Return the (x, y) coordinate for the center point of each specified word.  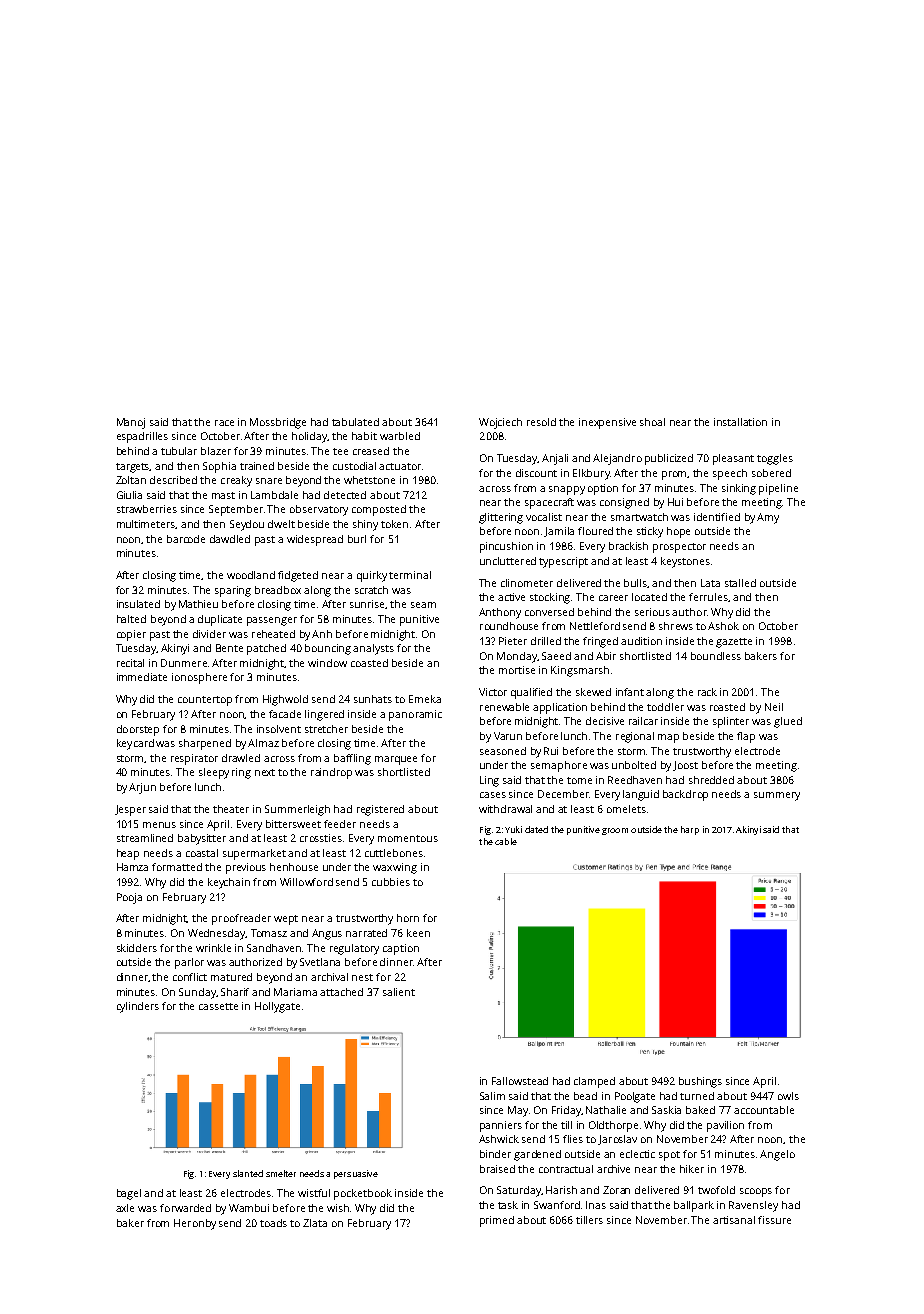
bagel (129, 1194)
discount (536, 473)
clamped (594, 1082)
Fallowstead (520, 1081)
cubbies (391, 882)
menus (159, 825)
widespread (315, 540)
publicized (669, 459)
